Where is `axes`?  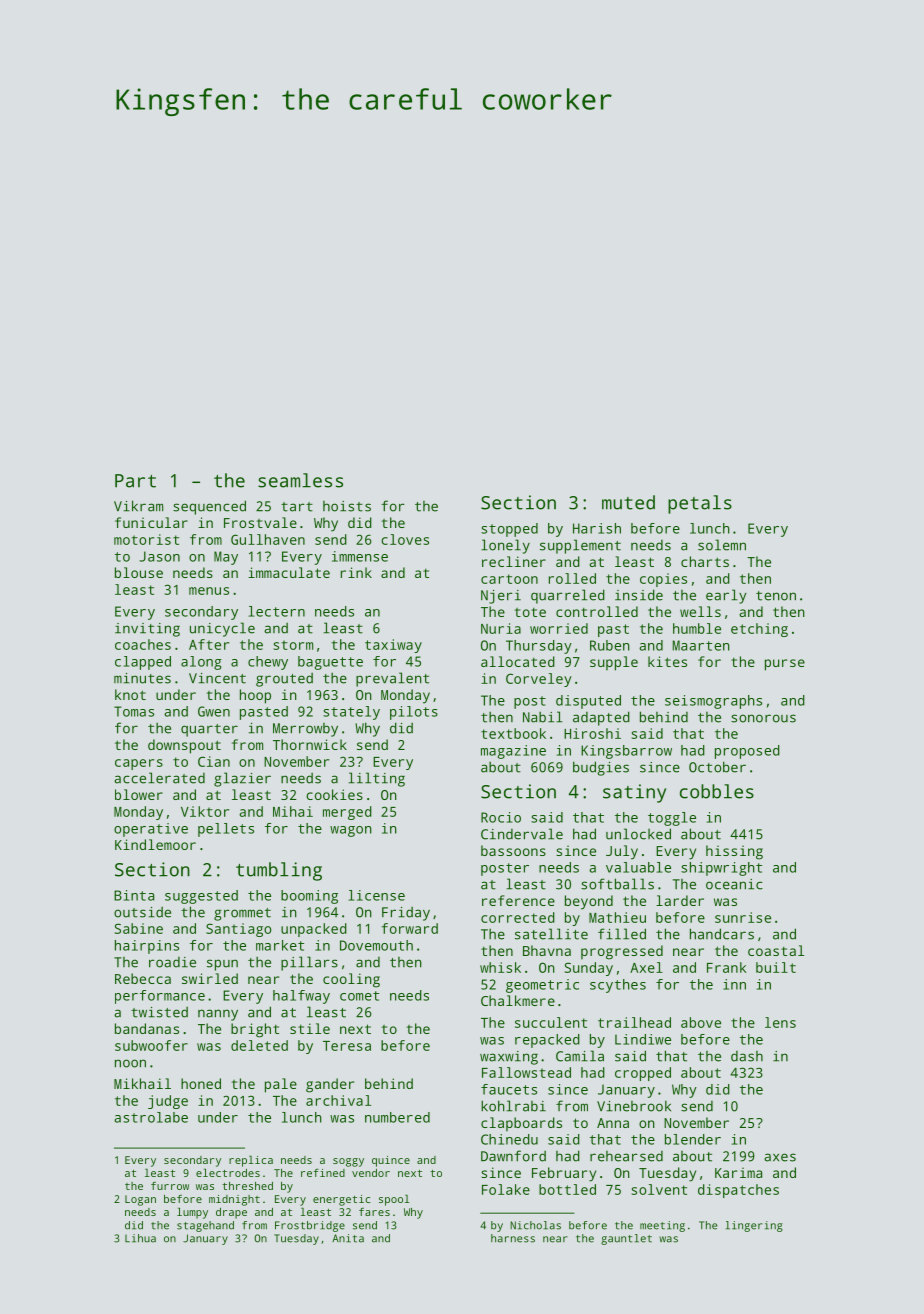
axes is located at coordinates (780, 1157).
